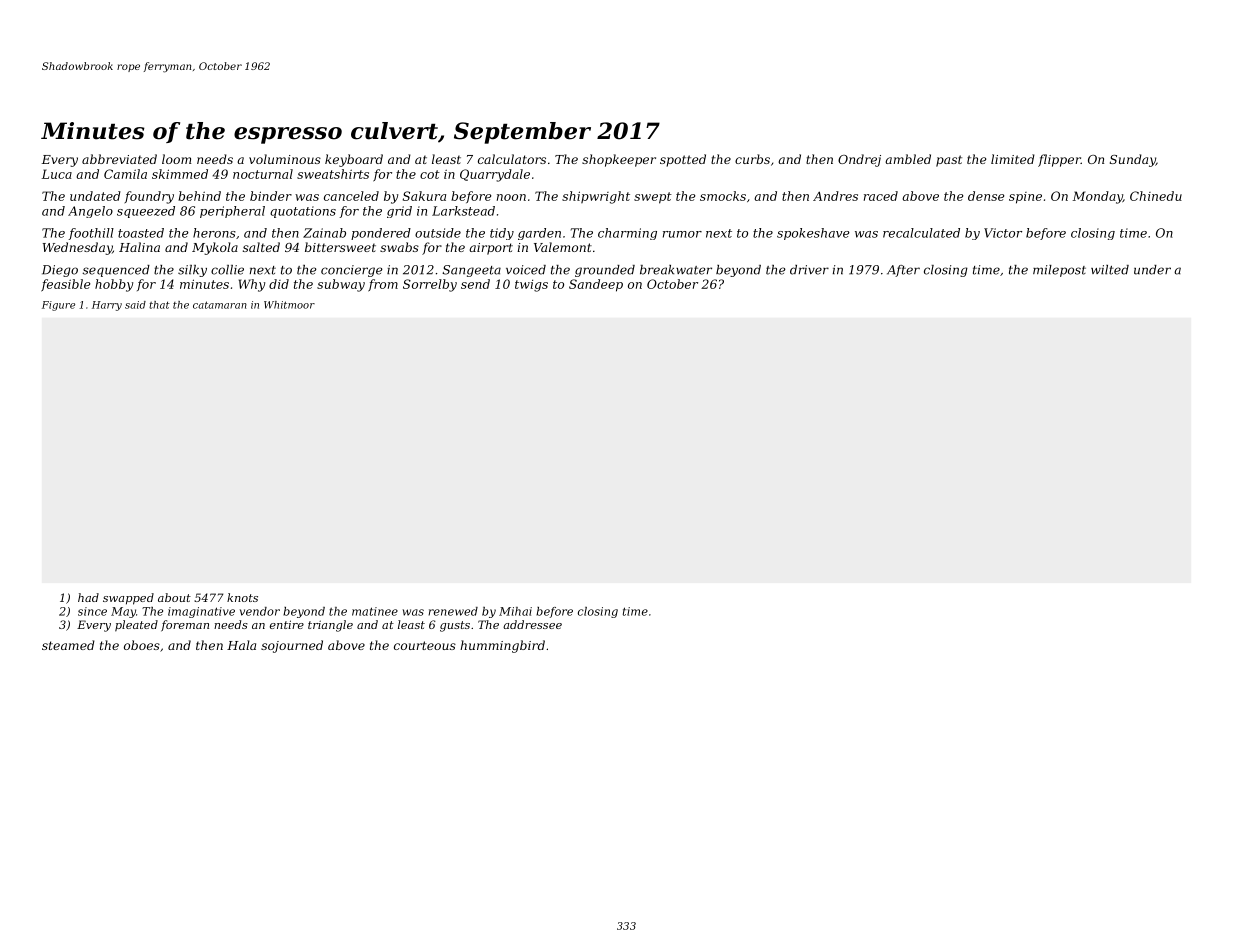 The width and height of the document is (1233, 952). I want to click on voluminous, so click(285, 159).
